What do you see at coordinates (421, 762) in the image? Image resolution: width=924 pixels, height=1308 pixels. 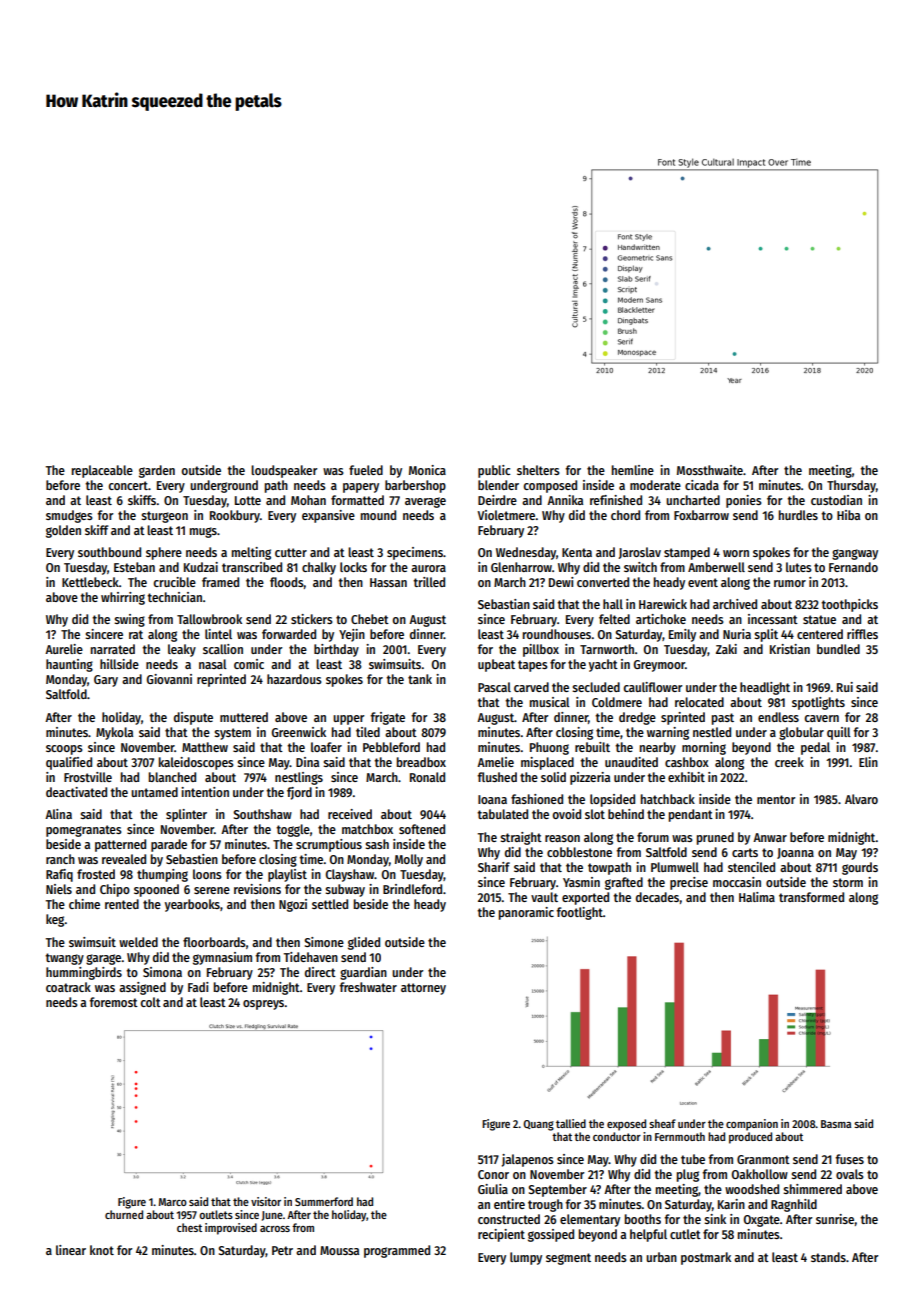 I see `breadbox` at bounding box center [421, 762].
